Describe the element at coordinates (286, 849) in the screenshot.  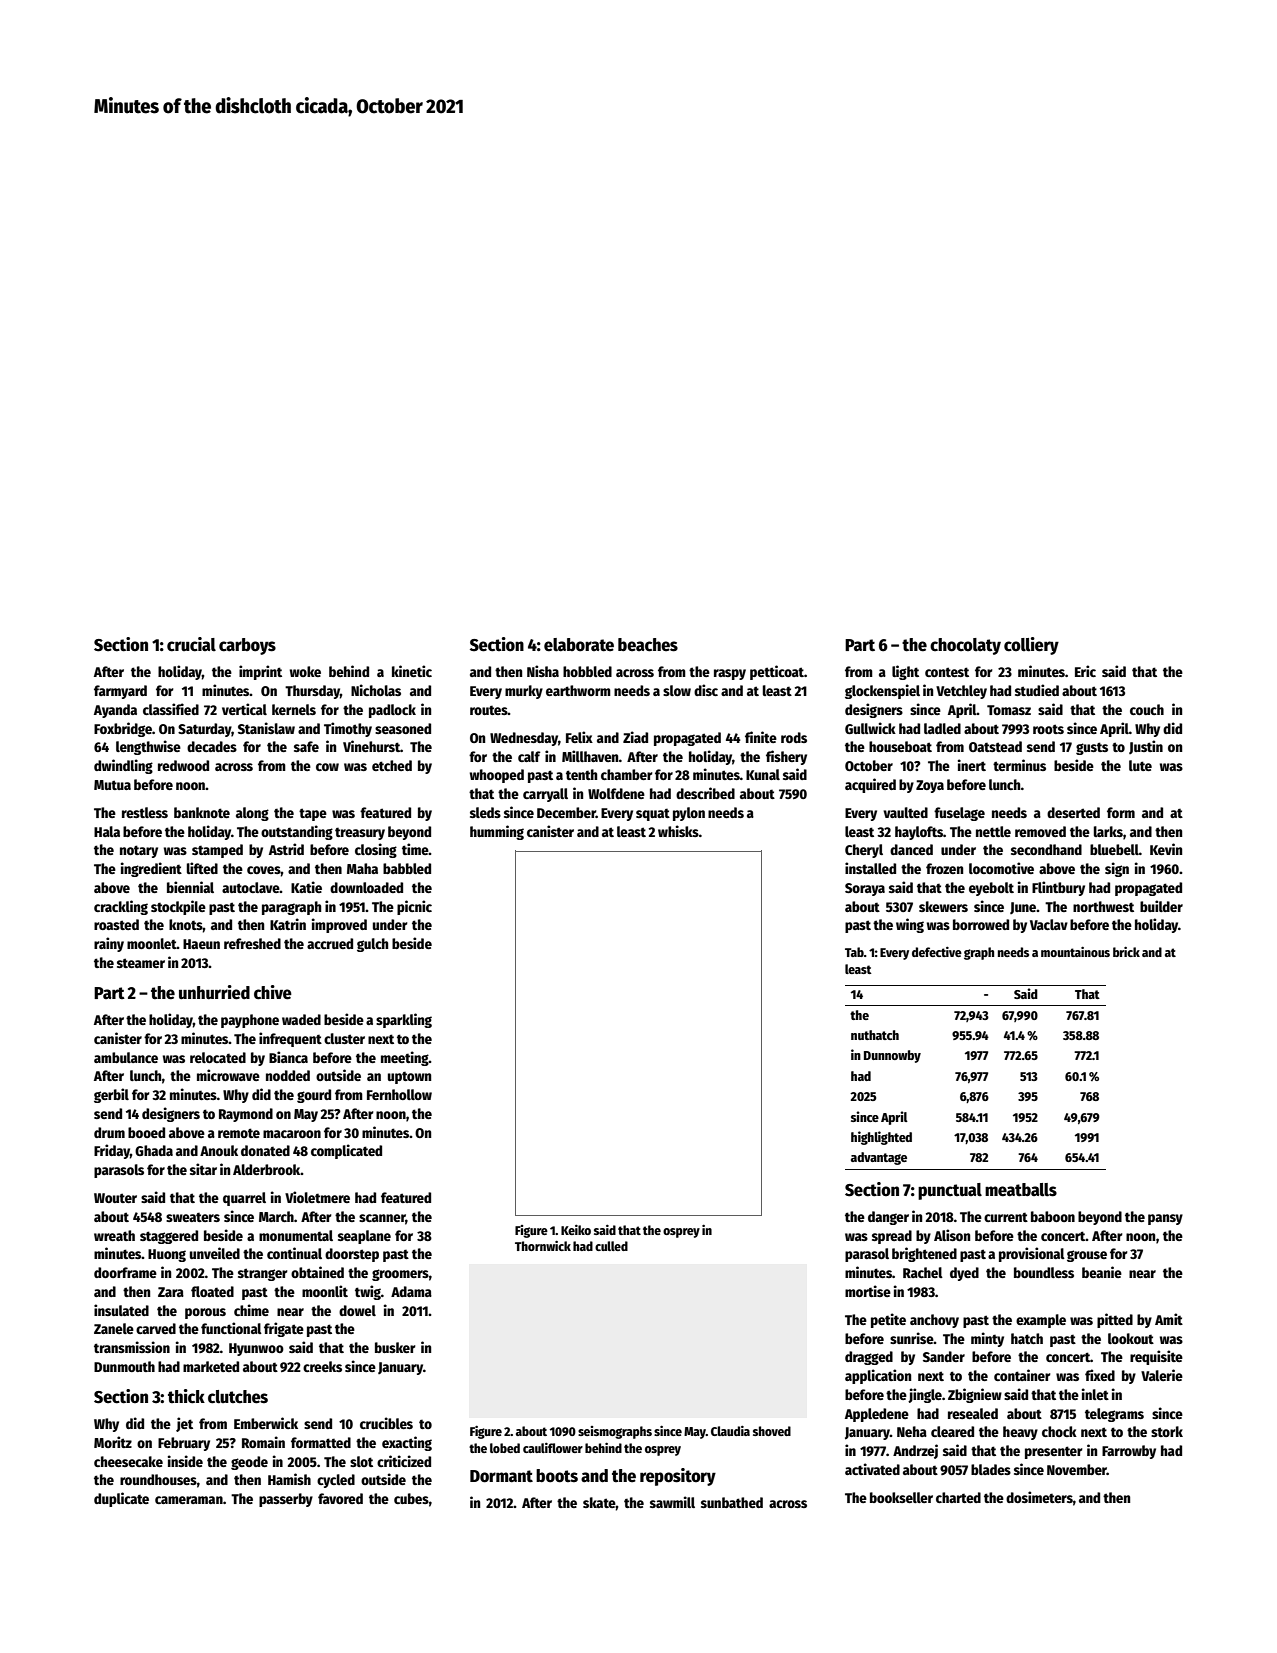
I see `Astrid` at that location.
